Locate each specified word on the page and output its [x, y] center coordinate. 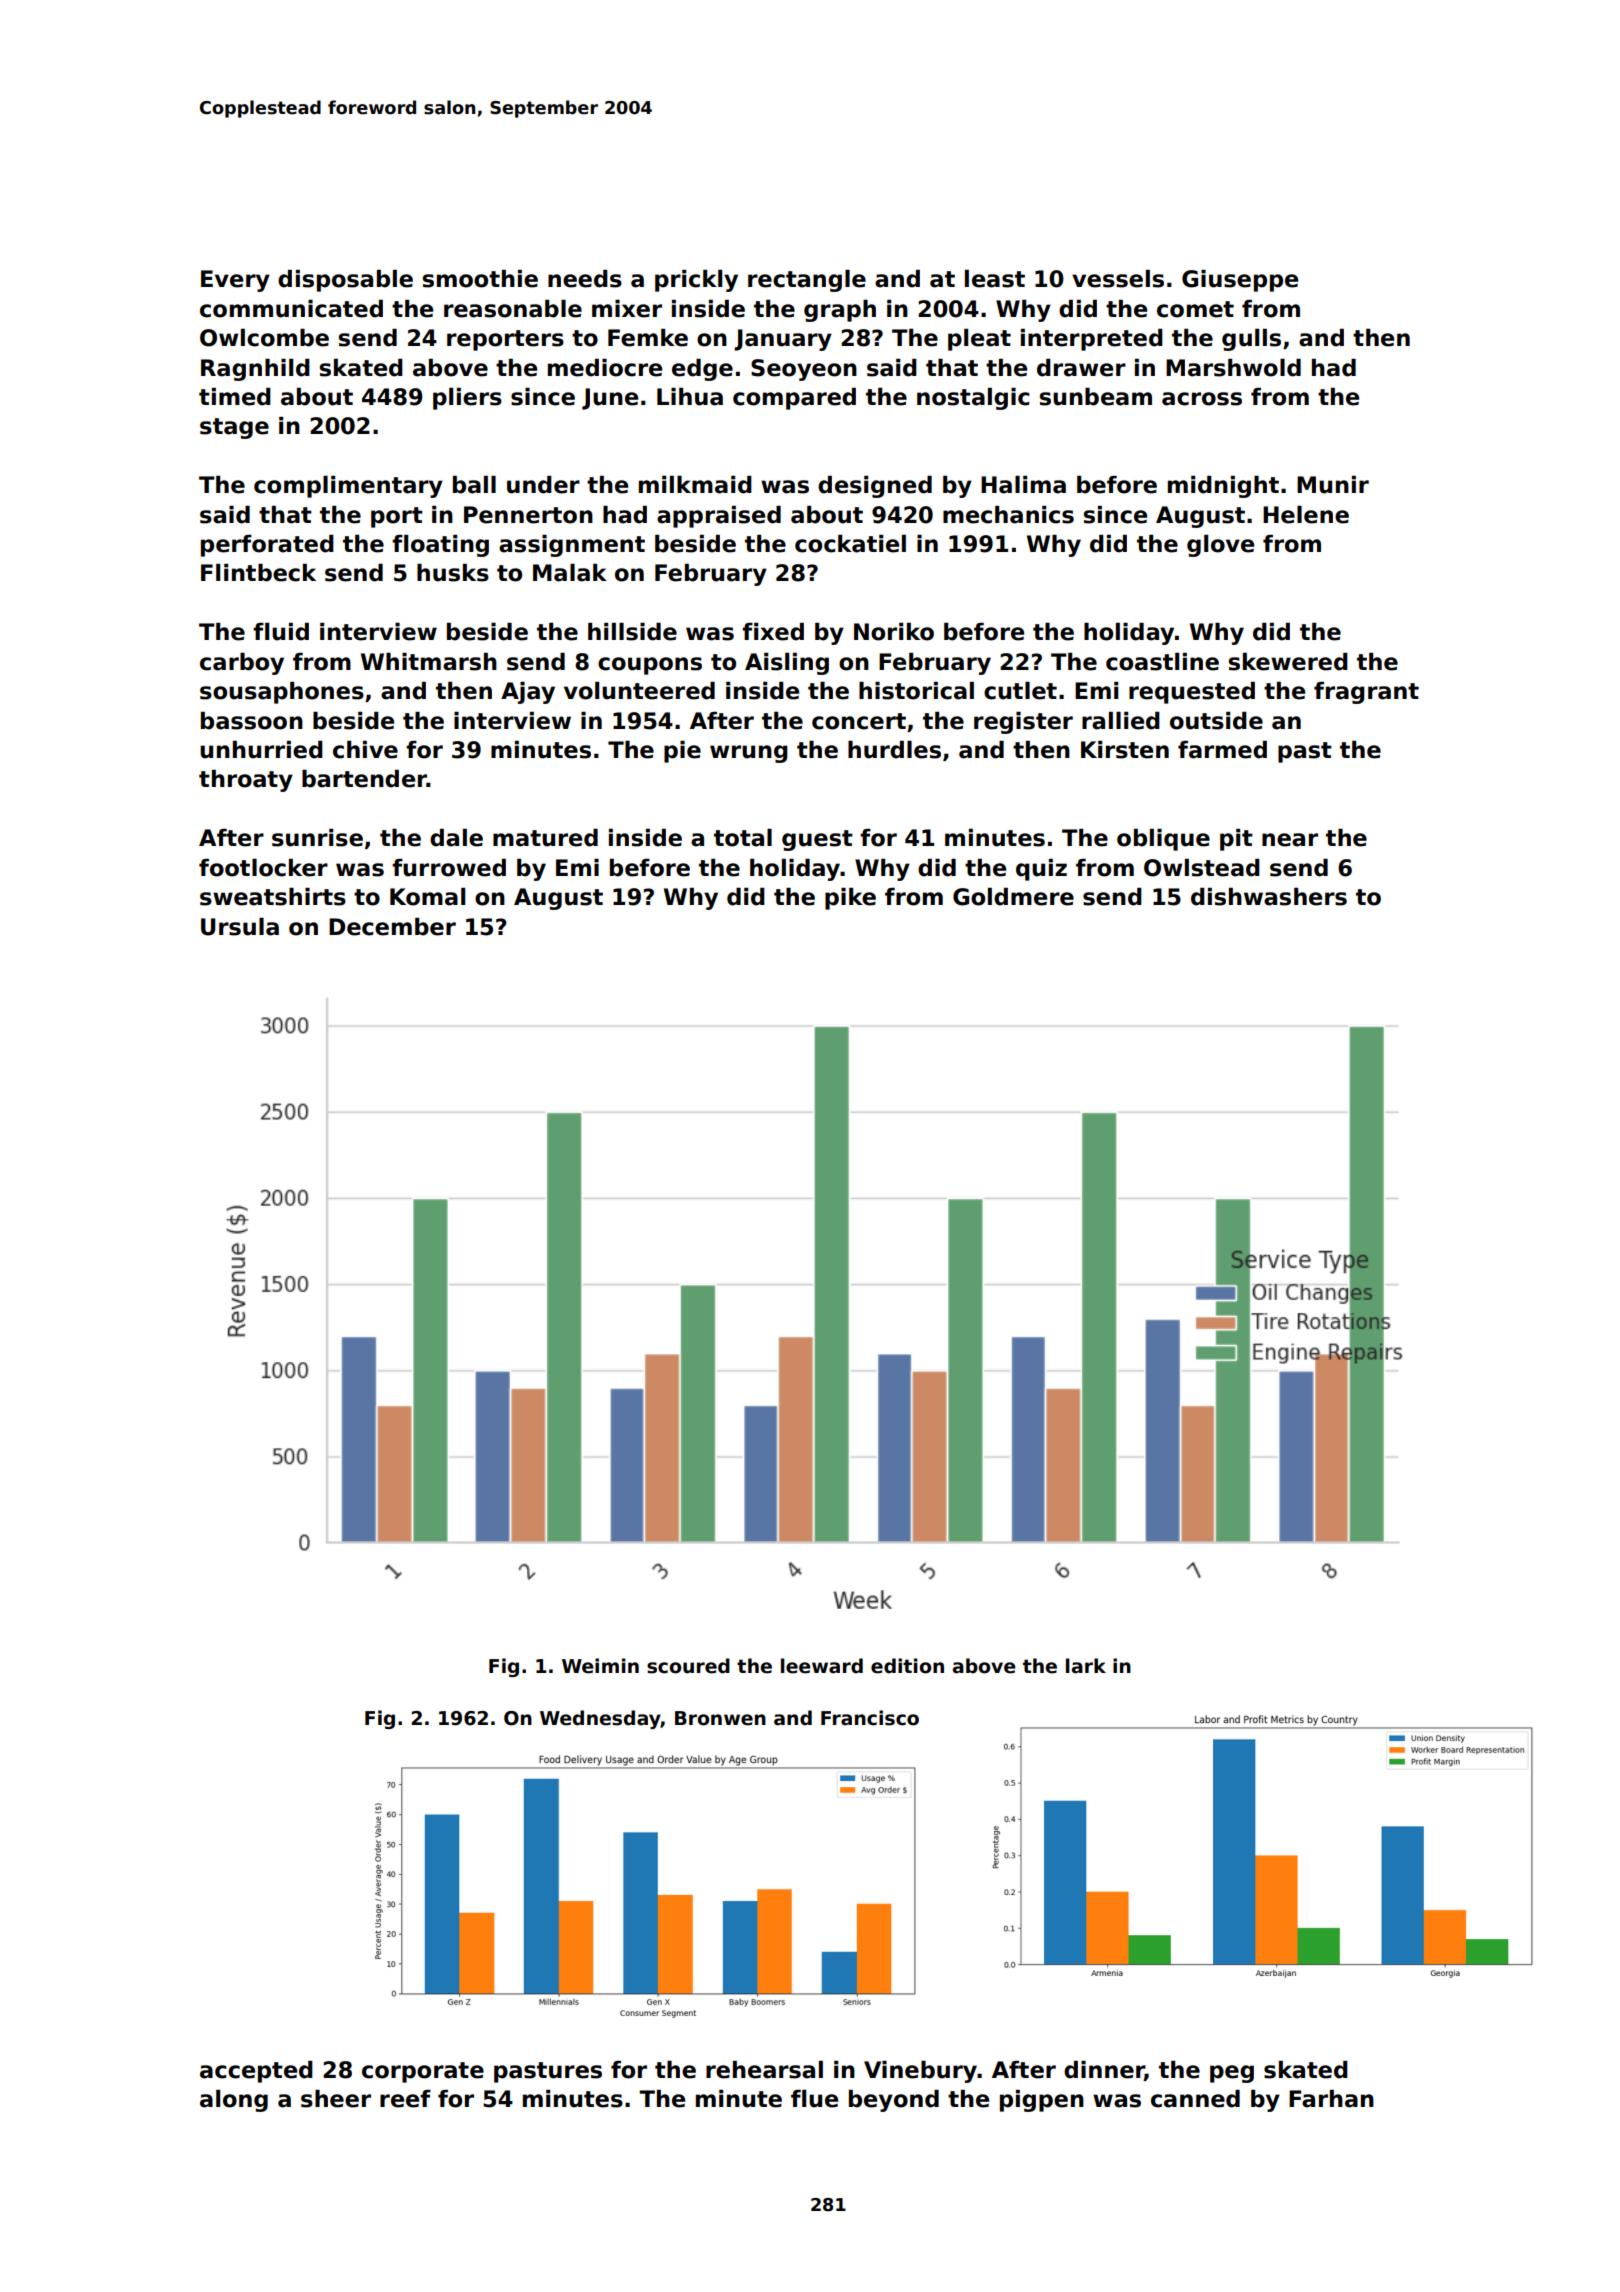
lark [1086, 1666]
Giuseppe [1240, 281]
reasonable [513, 309]
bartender [364, 779]
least [995, 279]
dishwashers [1269, 897]
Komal [427, 897]
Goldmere [1013, 897]
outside [1216, 721]
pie [682, 752]
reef [405, 2099]
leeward [822, 1666]
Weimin [600, 1666]
